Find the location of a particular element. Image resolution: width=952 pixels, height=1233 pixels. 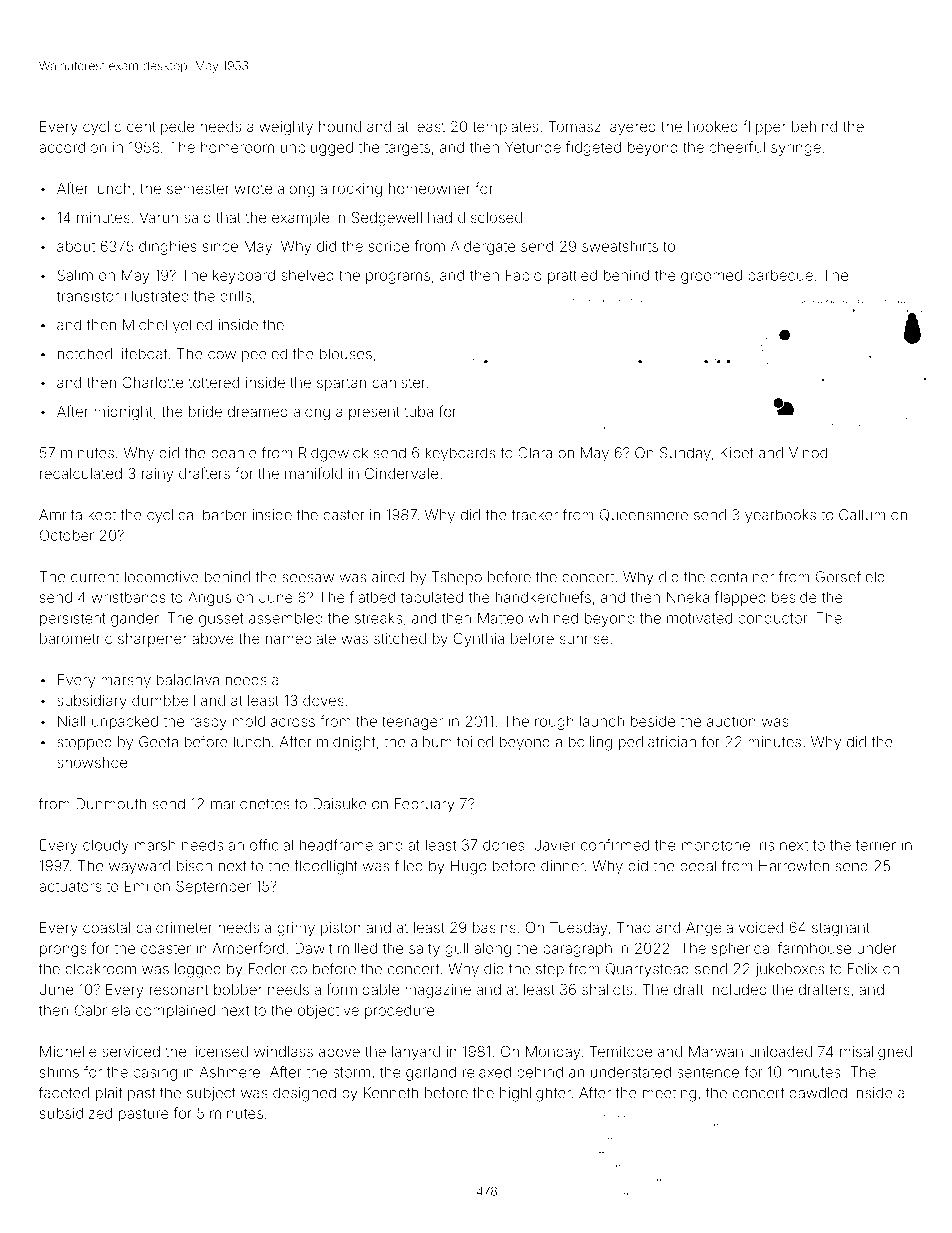

templates is located at coordinates (505, 128).
